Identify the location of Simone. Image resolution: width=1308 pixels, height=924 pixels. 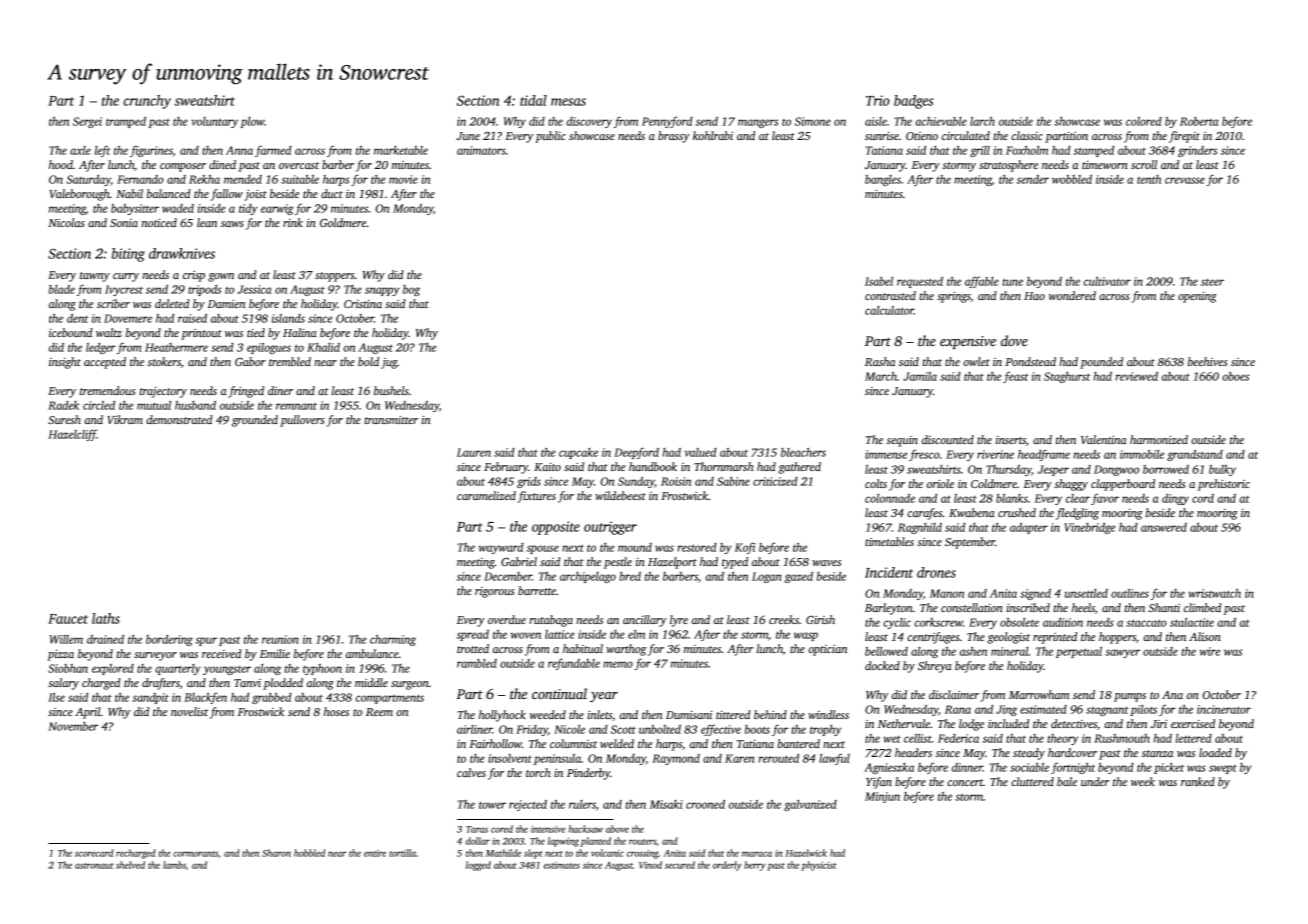
(813, 121).
